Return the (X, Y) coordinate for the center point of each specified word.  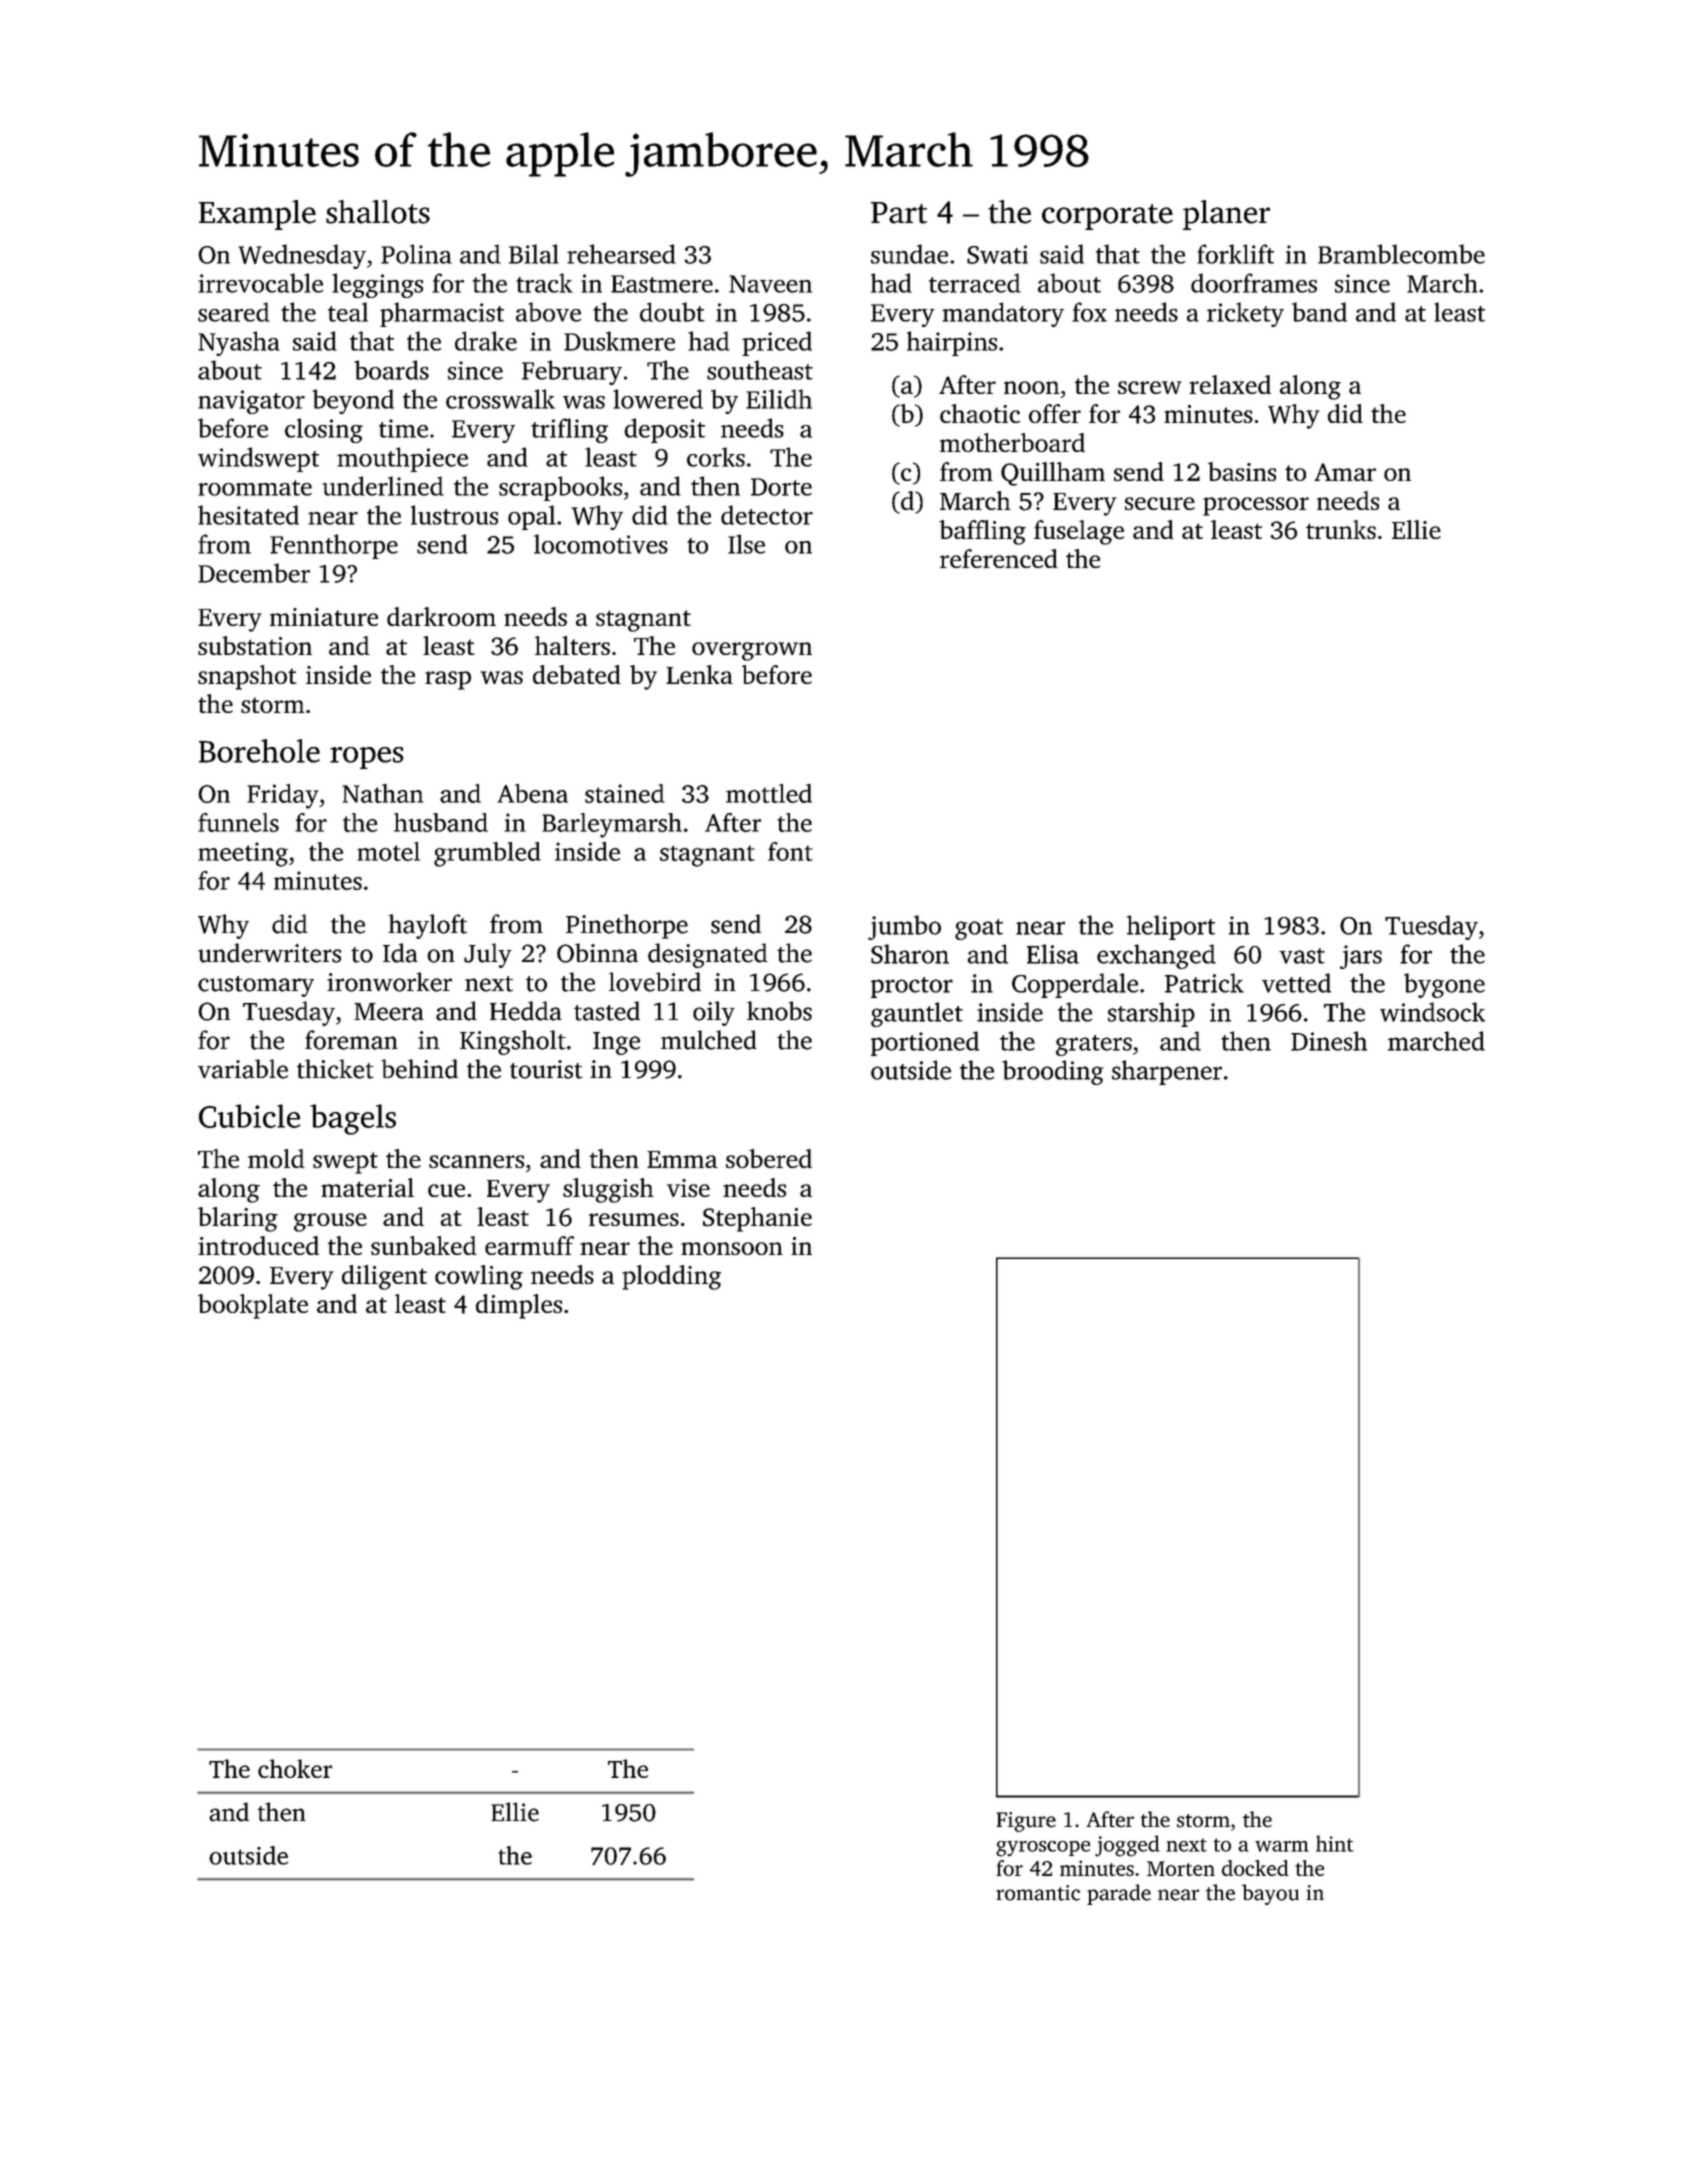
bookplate (253, 1306)
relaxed (1230, 384)
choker (295, 1768)
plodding (671, 1277)
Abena (532, 793)
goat (979, 929)
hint (1335, 1843)
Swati (997, 254)
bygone (1444, 985)
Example (257, 215)
